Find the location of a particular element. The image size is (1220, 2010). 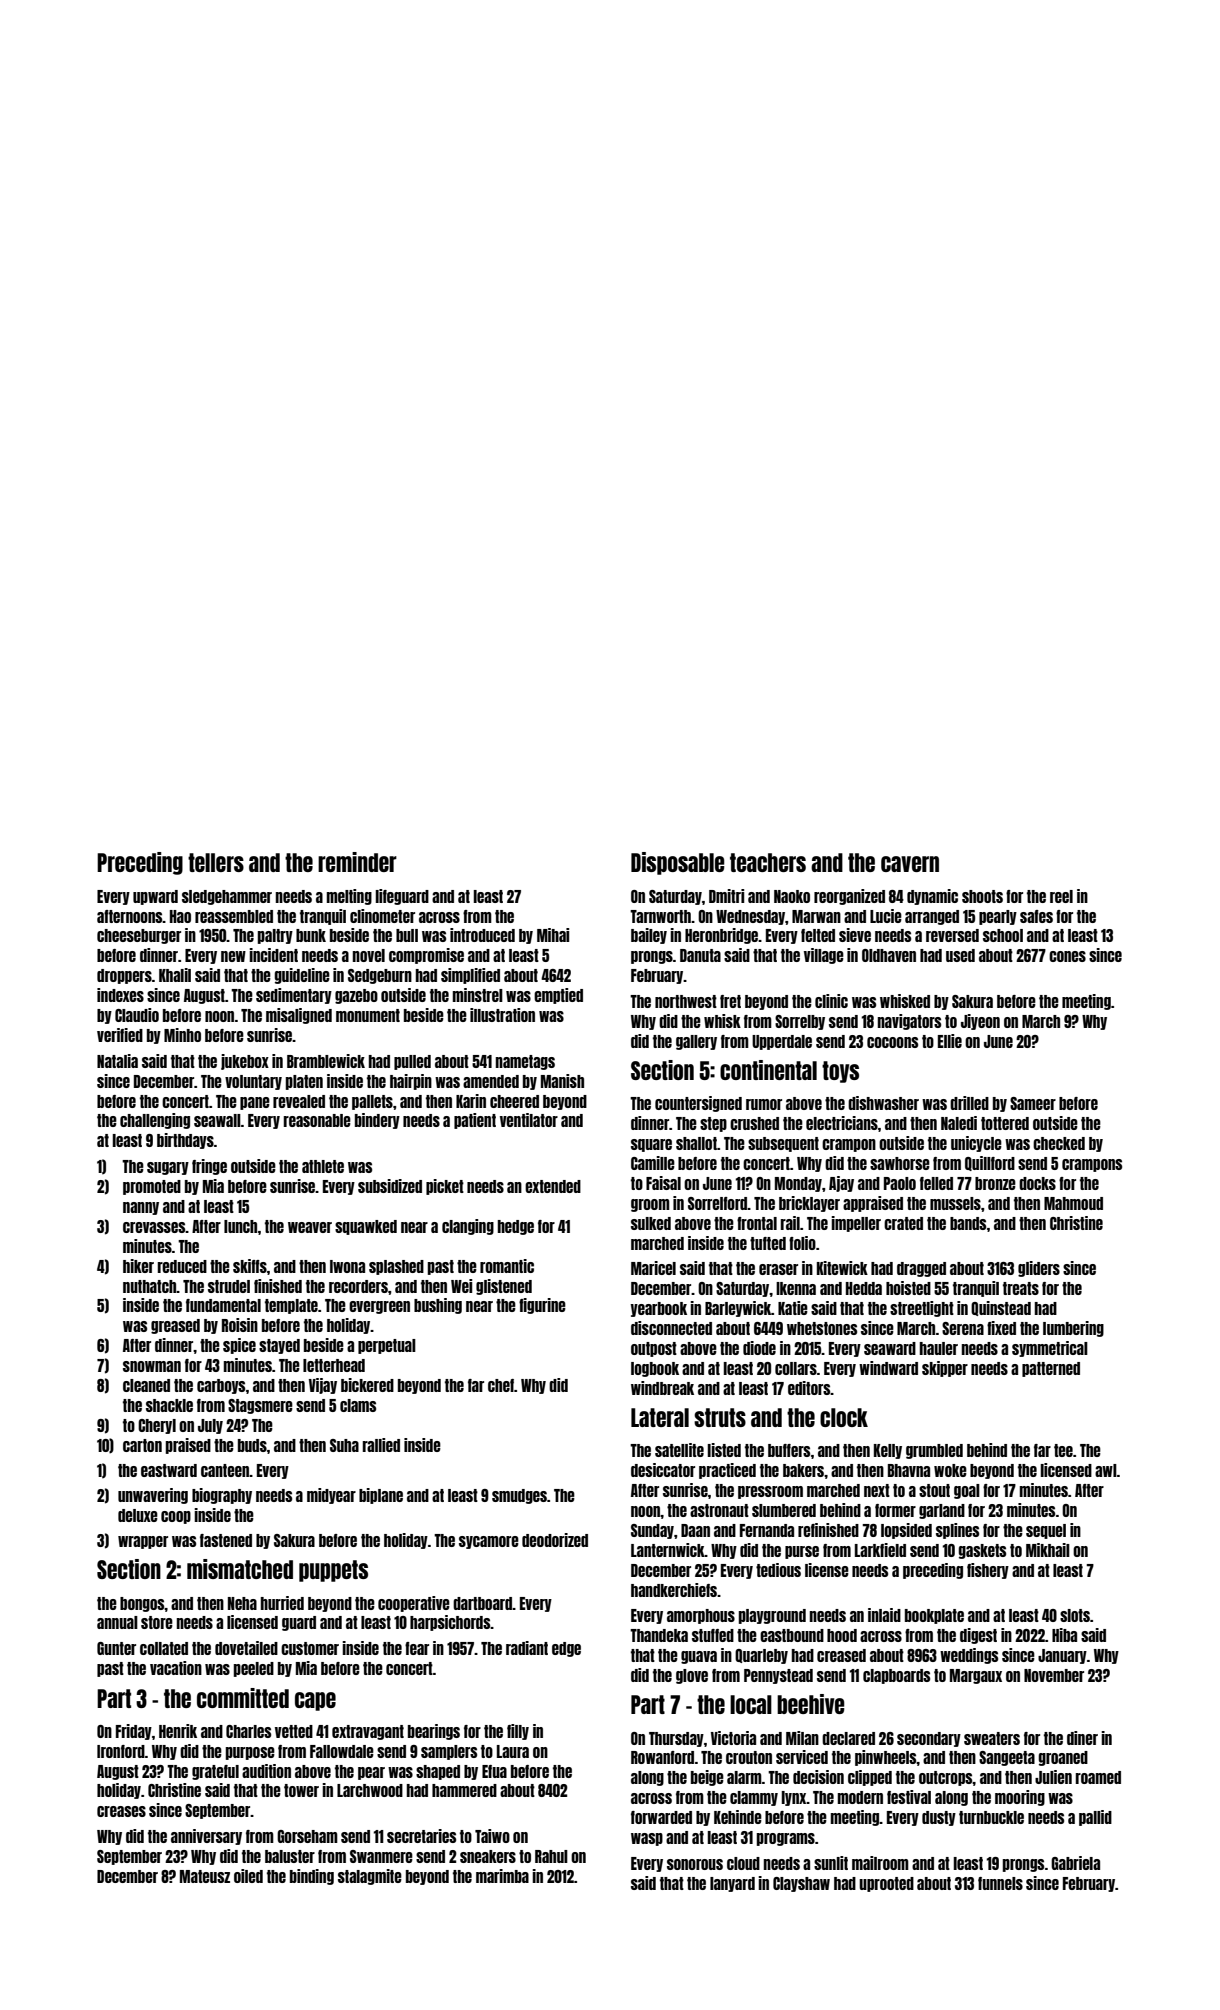

evergreen is located at coordinates (379, 1307).
